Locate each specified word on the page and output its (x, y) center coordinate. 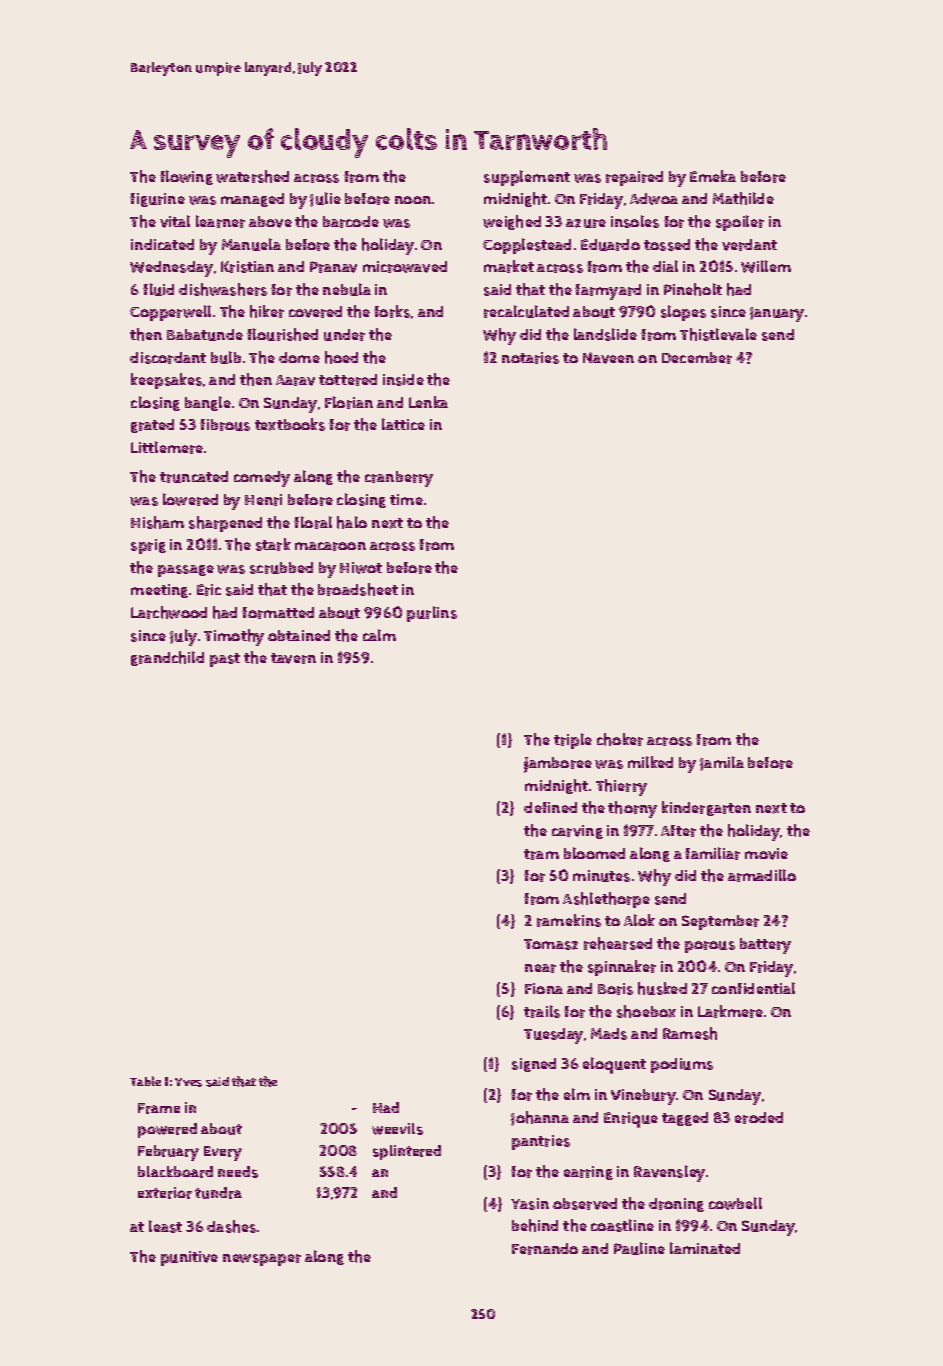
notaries (530, 358)
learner (220, 221)
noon (413, 200)
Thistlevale (718, 334)
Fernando (545, 1249)
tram (541, 854)
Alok (639, 920)
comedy (262, 479)
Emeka (713, 176)
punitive (189, 1258)
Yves (188, 1082)
